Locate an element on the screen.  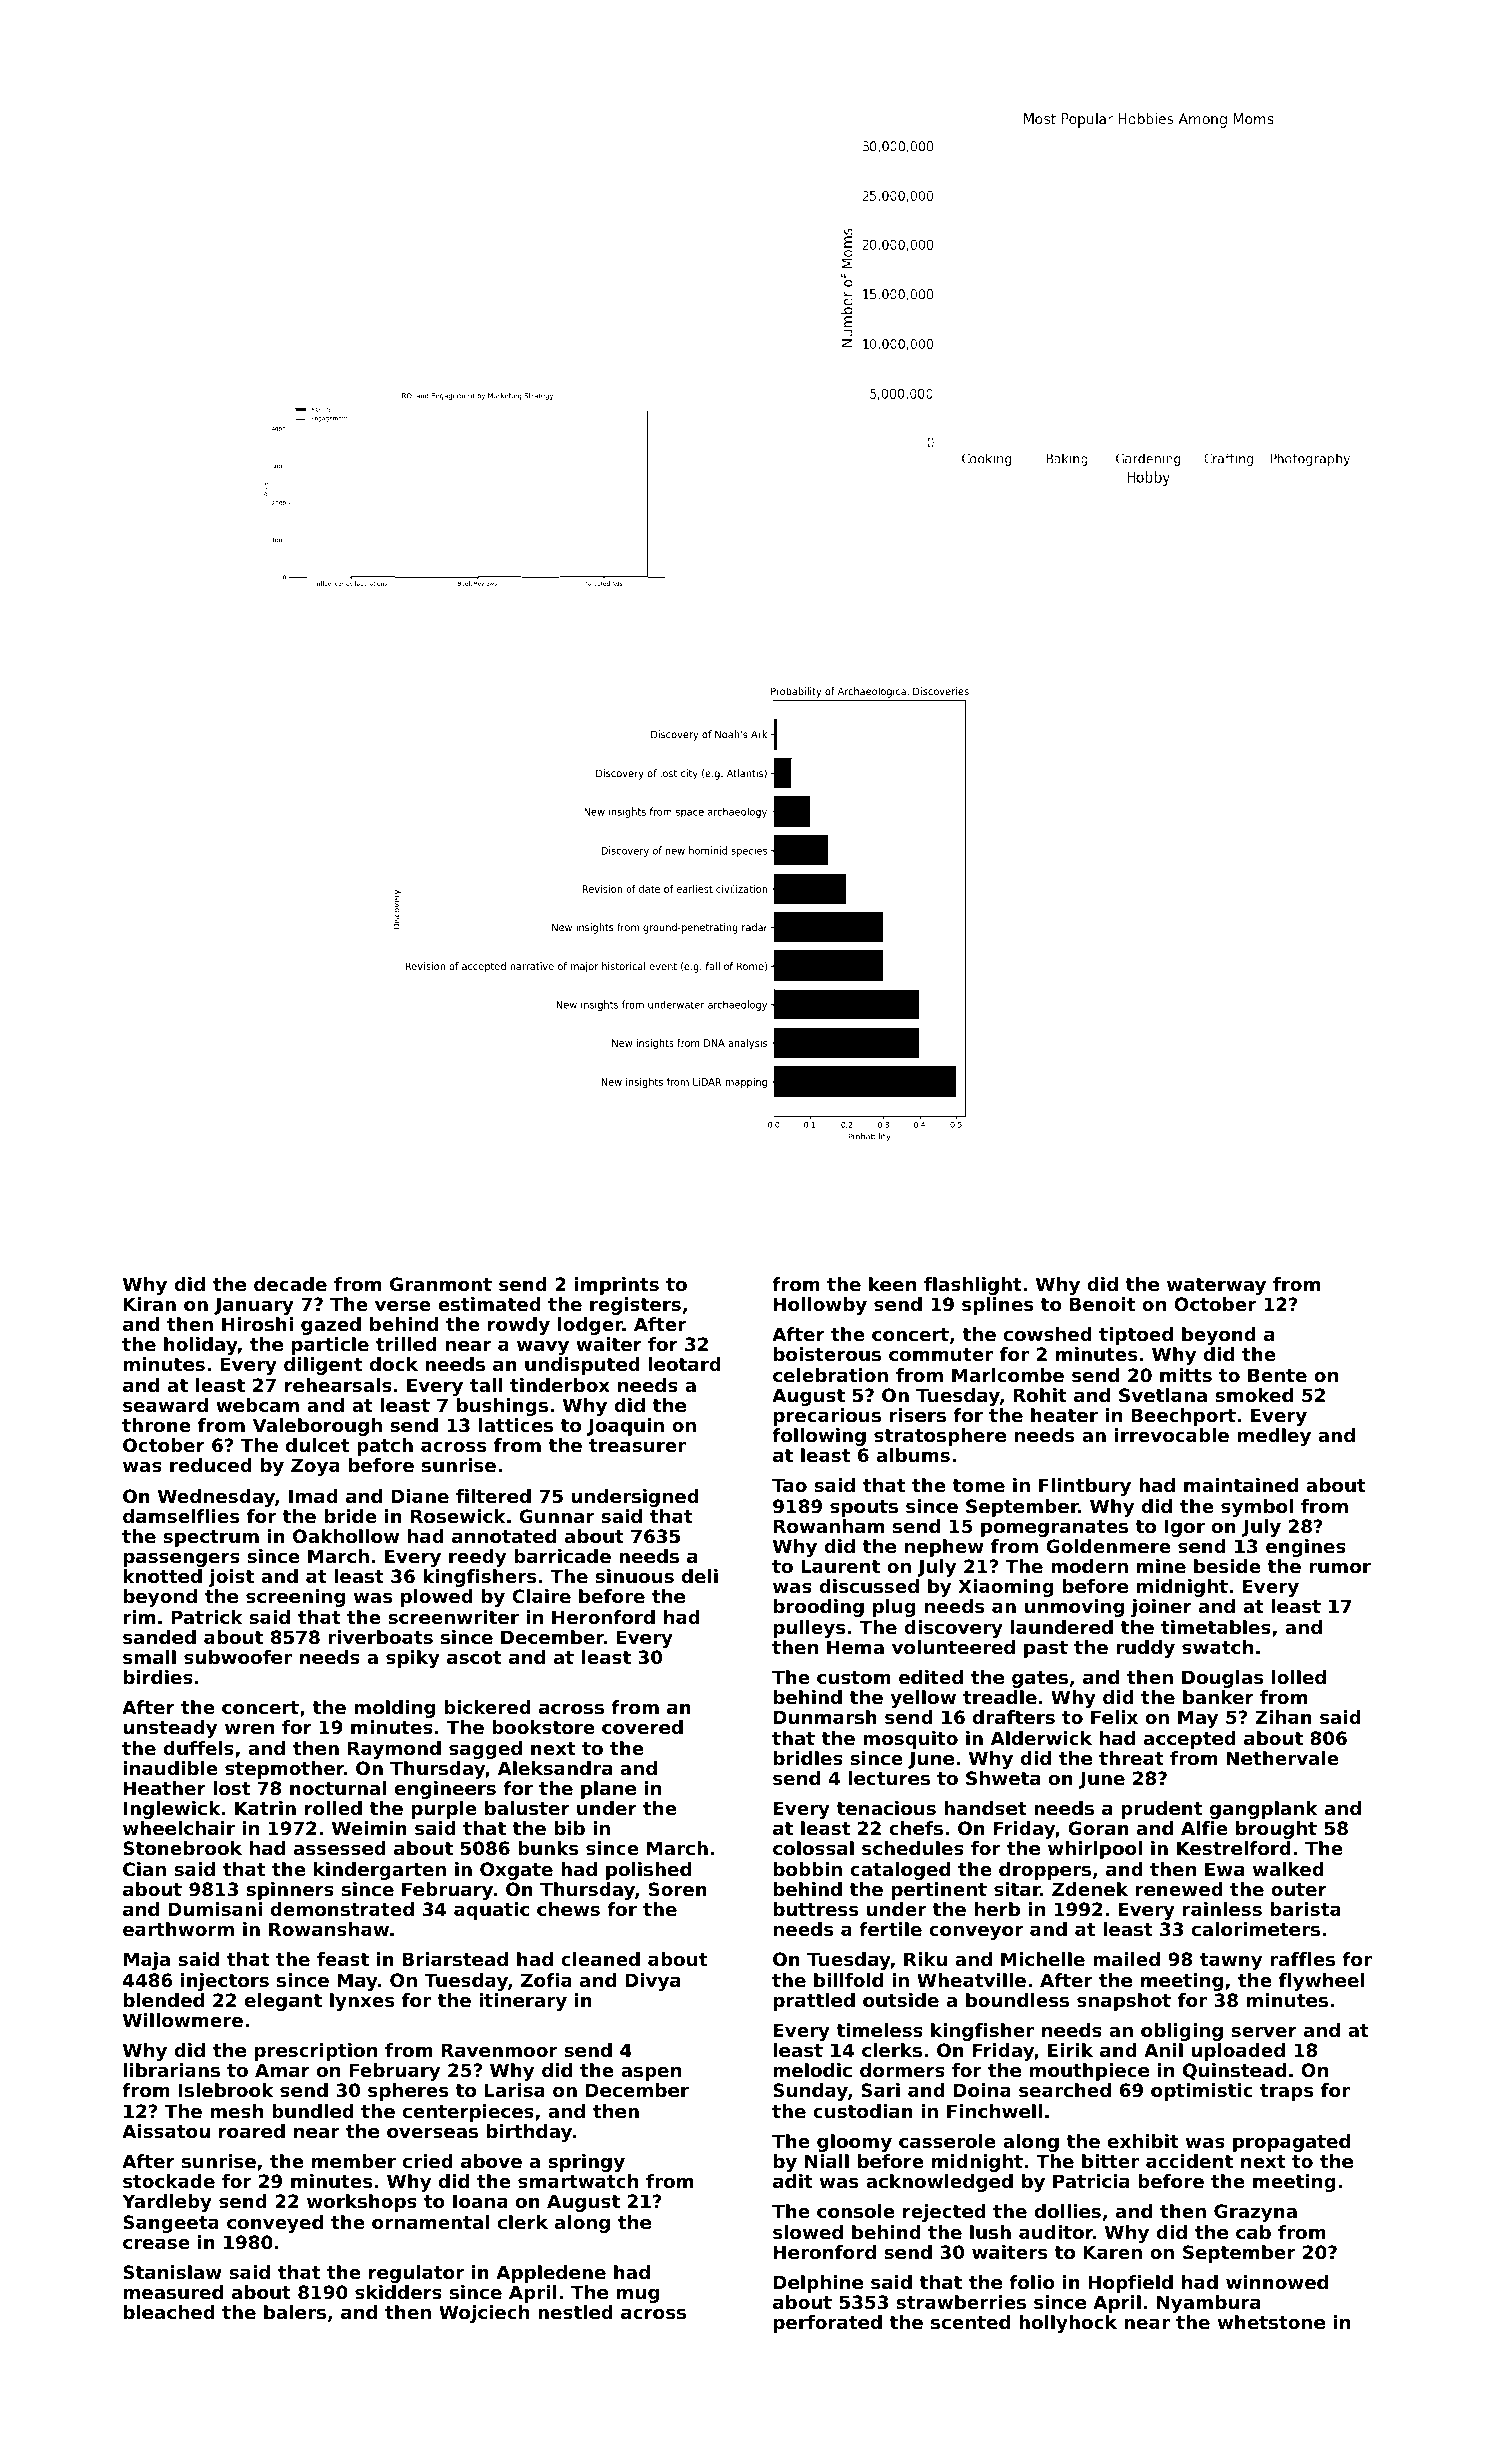
Igor is located at coordinates (1184, 1528).
